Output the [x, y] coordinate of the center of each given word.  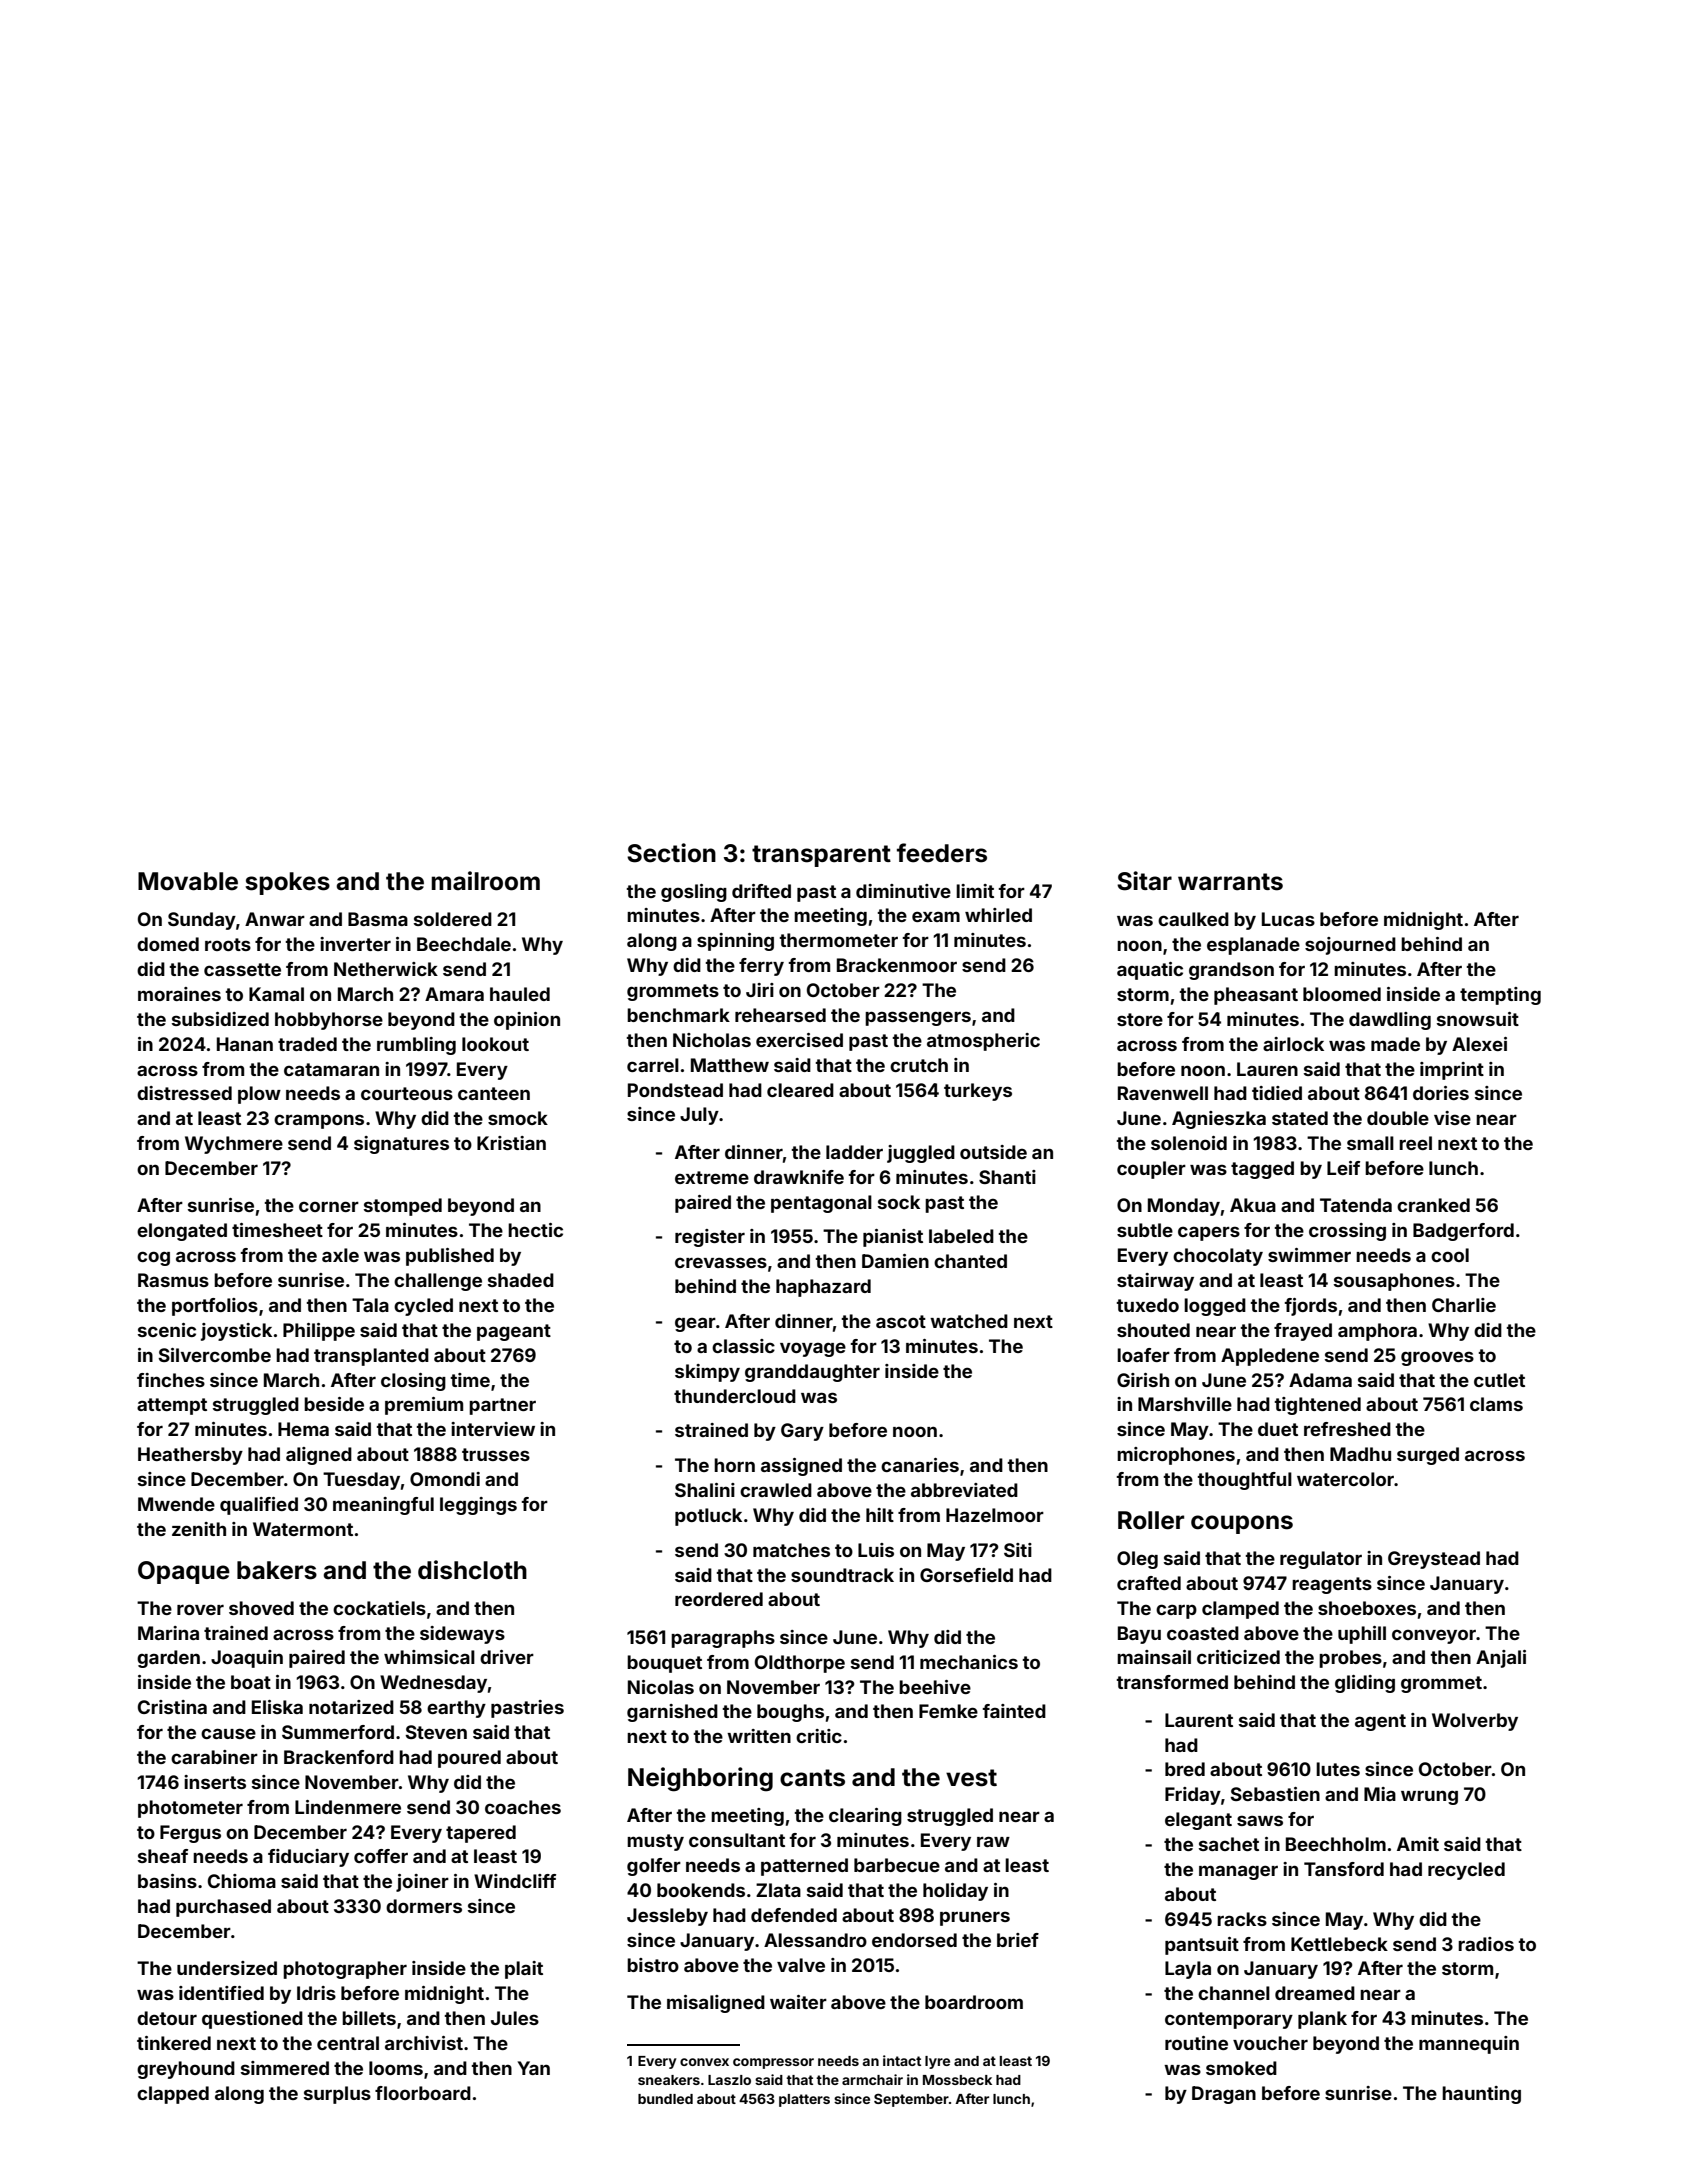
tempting [1500, 996]
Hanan [245, 1044]
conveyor [1434, 1636]
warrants [1230, 882]
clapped [173, 2095]
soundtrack [842, 1575]
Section [671, 853]
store [1140, 1019]
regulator [1321, 1560]
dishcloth [472, 1570]
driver [507, 1657]
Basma [378, 919]
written [759, 1736]
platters [804, 2100]
